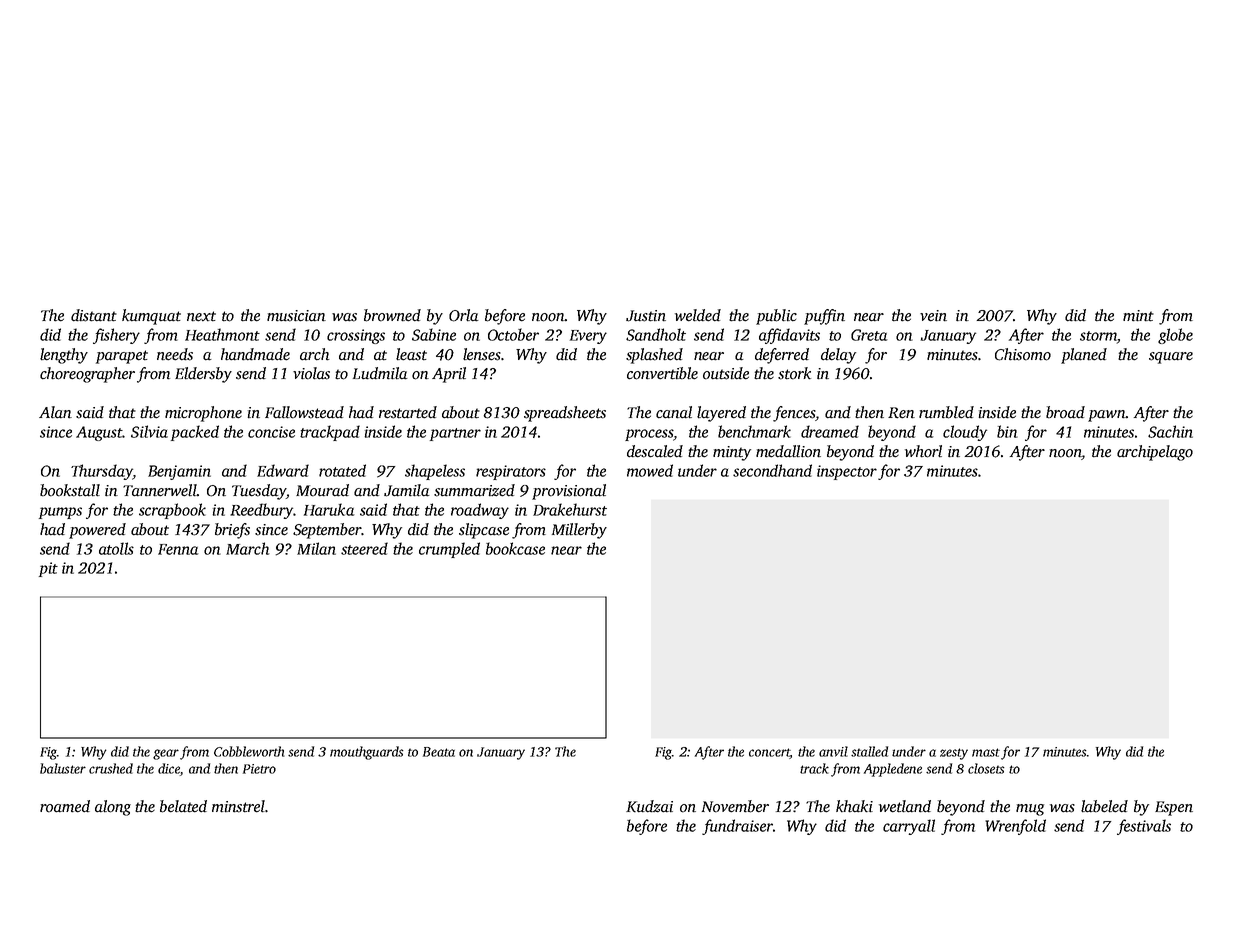 This screenshot has height=952, width=1233. Describe the element at coordinates (515, 548) in the screenshot. I see `bookcase` at that location.
